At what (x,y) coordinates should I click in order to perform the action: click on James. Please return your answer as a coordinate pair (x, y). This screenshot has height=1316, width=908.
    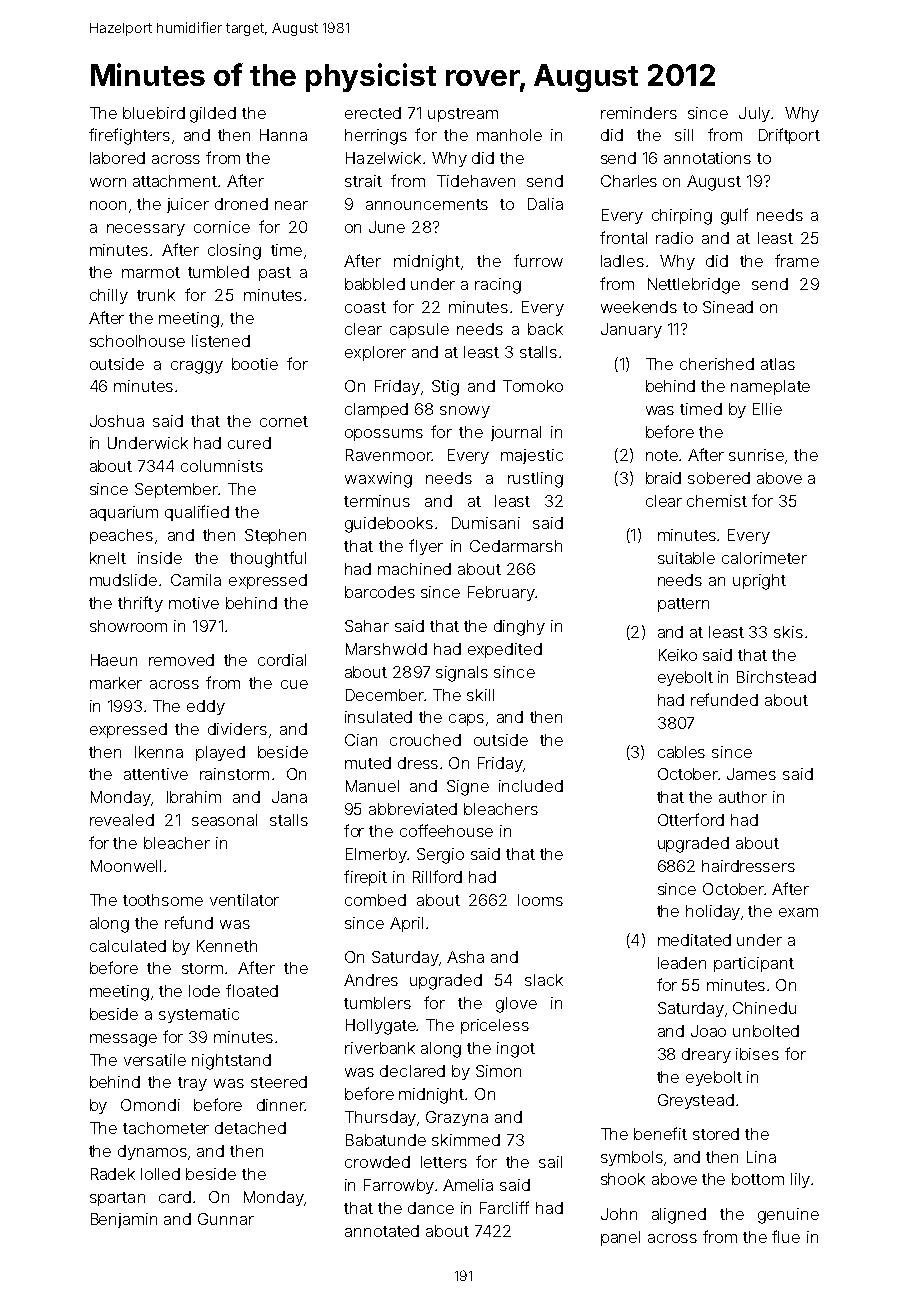
    Looking at the image, I should click on (751, 774).
